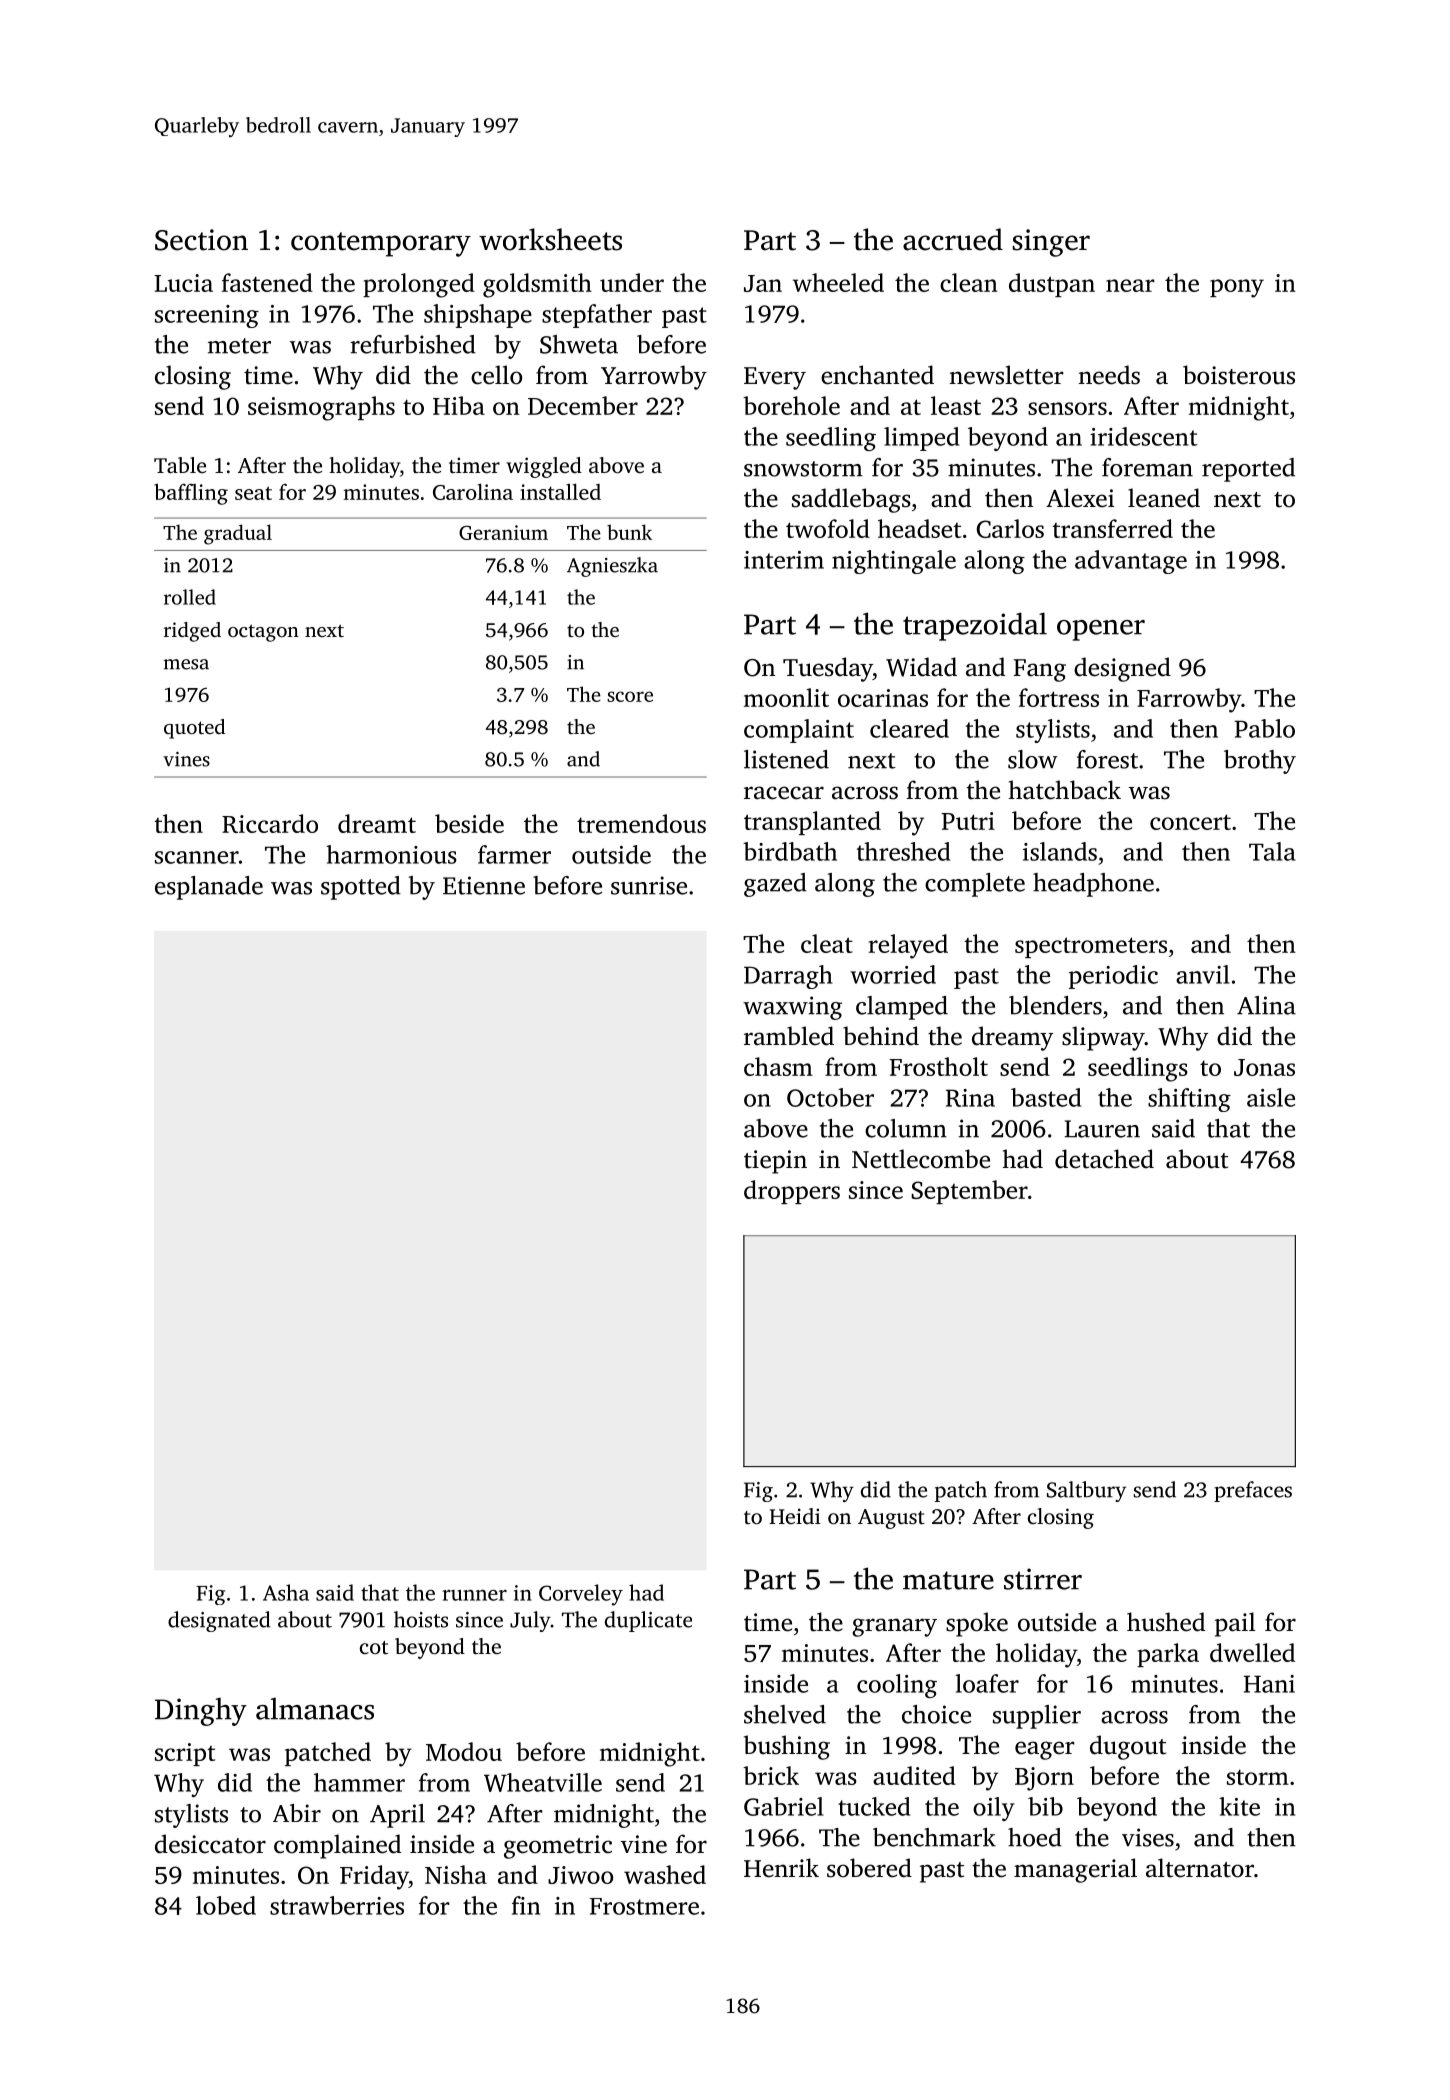 The width and height of the screenshot is (1450, 2100). I want to click on strawberries, so click(337, 1905).
